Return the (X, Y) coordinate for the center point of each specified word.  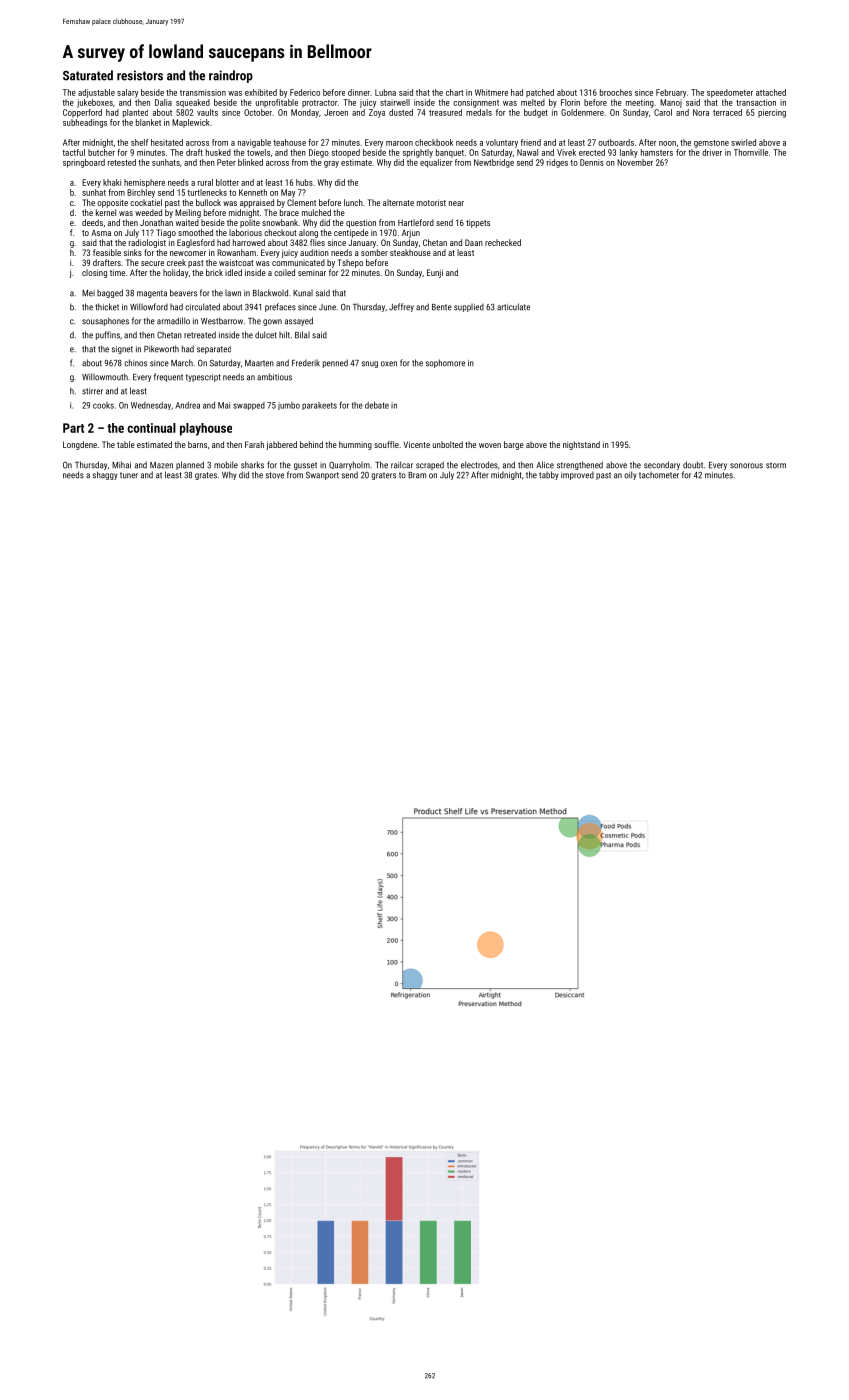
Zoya (377, 113)
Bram (417, 475)
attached (771, 92)
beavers (183, 293)
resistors (140, 75)
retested (122, 162)
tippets (478, 223)
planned (190, 465)
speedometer (730, 93)
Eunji (435, 273)
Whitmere (491, 92)
